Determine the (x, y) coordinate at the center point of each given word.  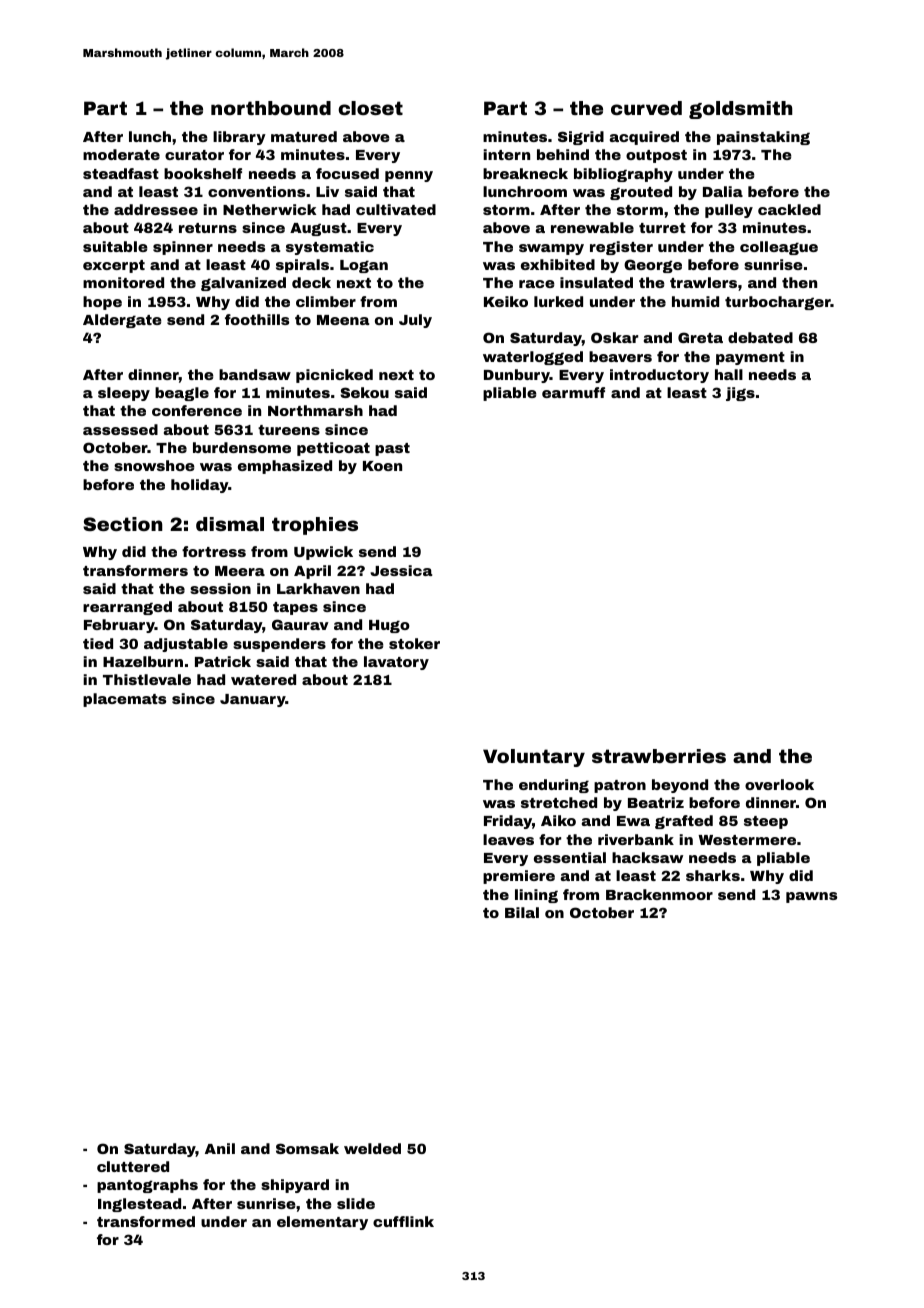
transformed (146, 1221)
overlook (779, 784)
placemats (124, 700)
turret (662, 228)
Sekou (364, 392)
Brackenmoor (659, 894)
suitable (115, 246)
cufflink (403, 1221)
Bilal (522, 912)
